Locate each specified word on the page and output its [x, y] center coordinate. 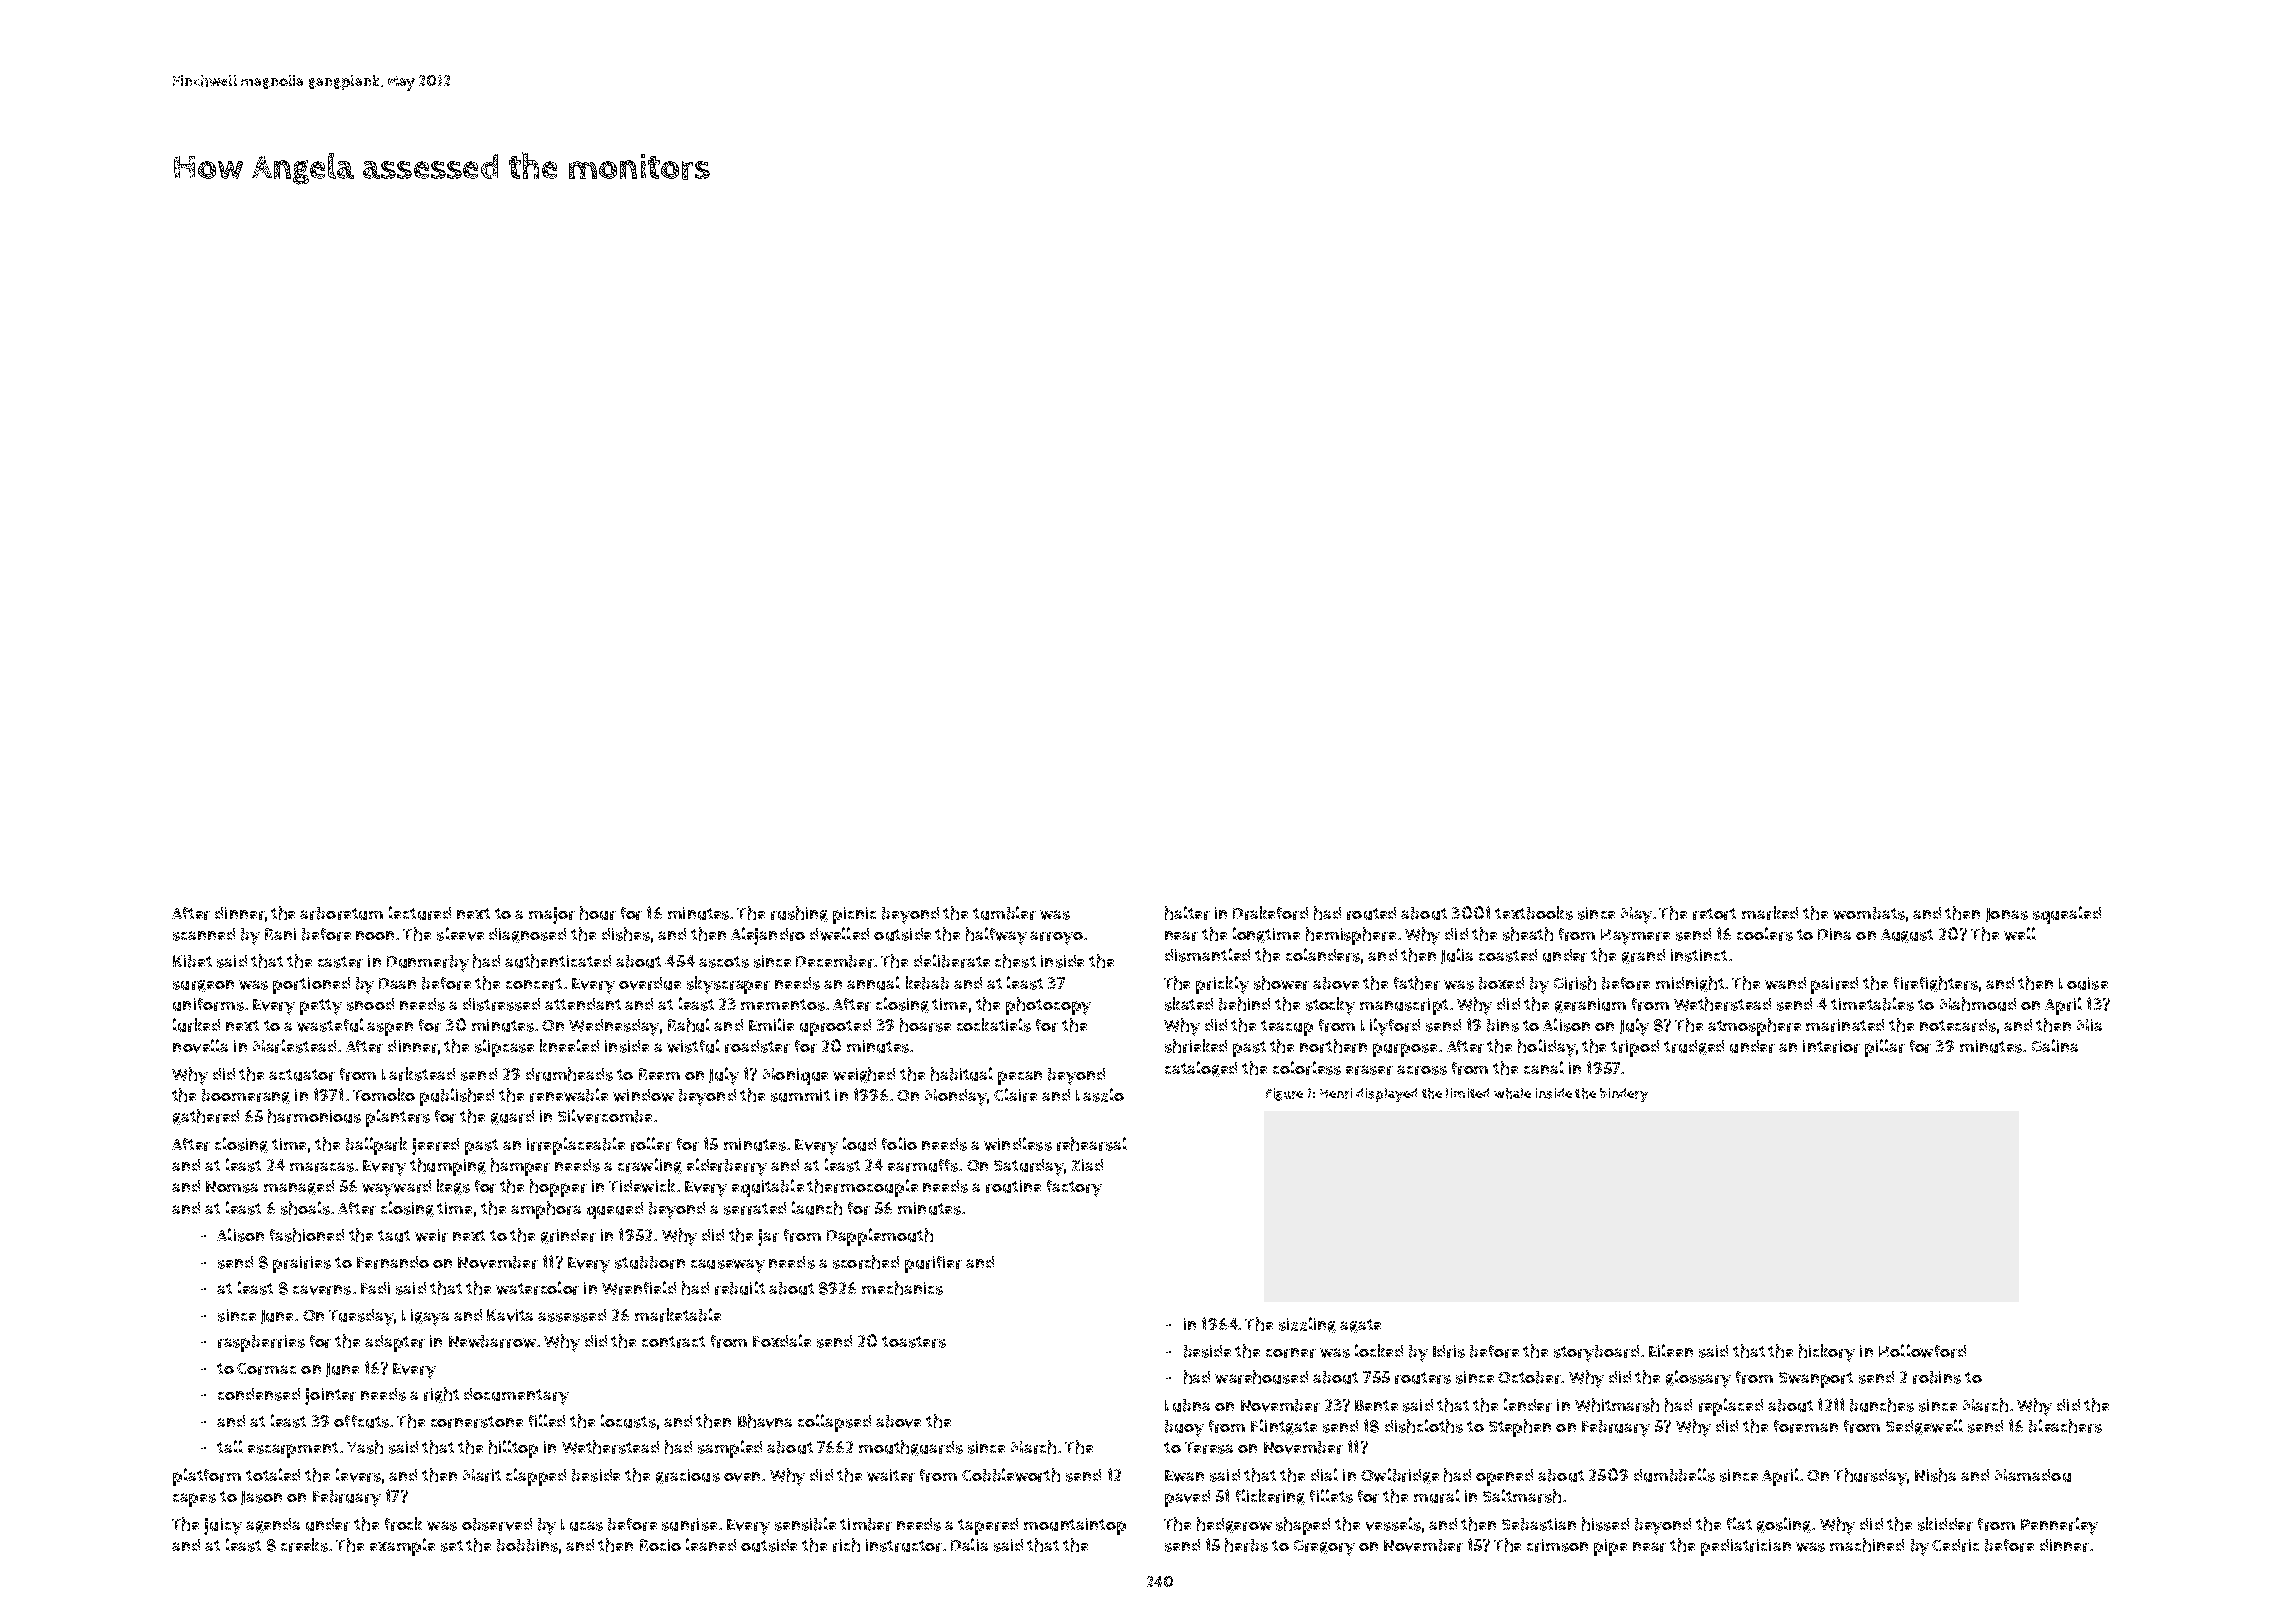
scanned [204, 934]
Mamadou [2033, 1475]
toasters [914, 1342]
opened [1504, 1477]
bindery [1624, 1095]
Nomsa [232, 1187]
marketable [678, 1315]
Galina [2055, 1045]
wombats [1869, 913]
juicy [223, 1526]
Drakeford [1270, 913]
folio [899, 1143]
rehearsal [1092, 1144]
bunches [1882, 1405]
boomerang [246, 1096]
